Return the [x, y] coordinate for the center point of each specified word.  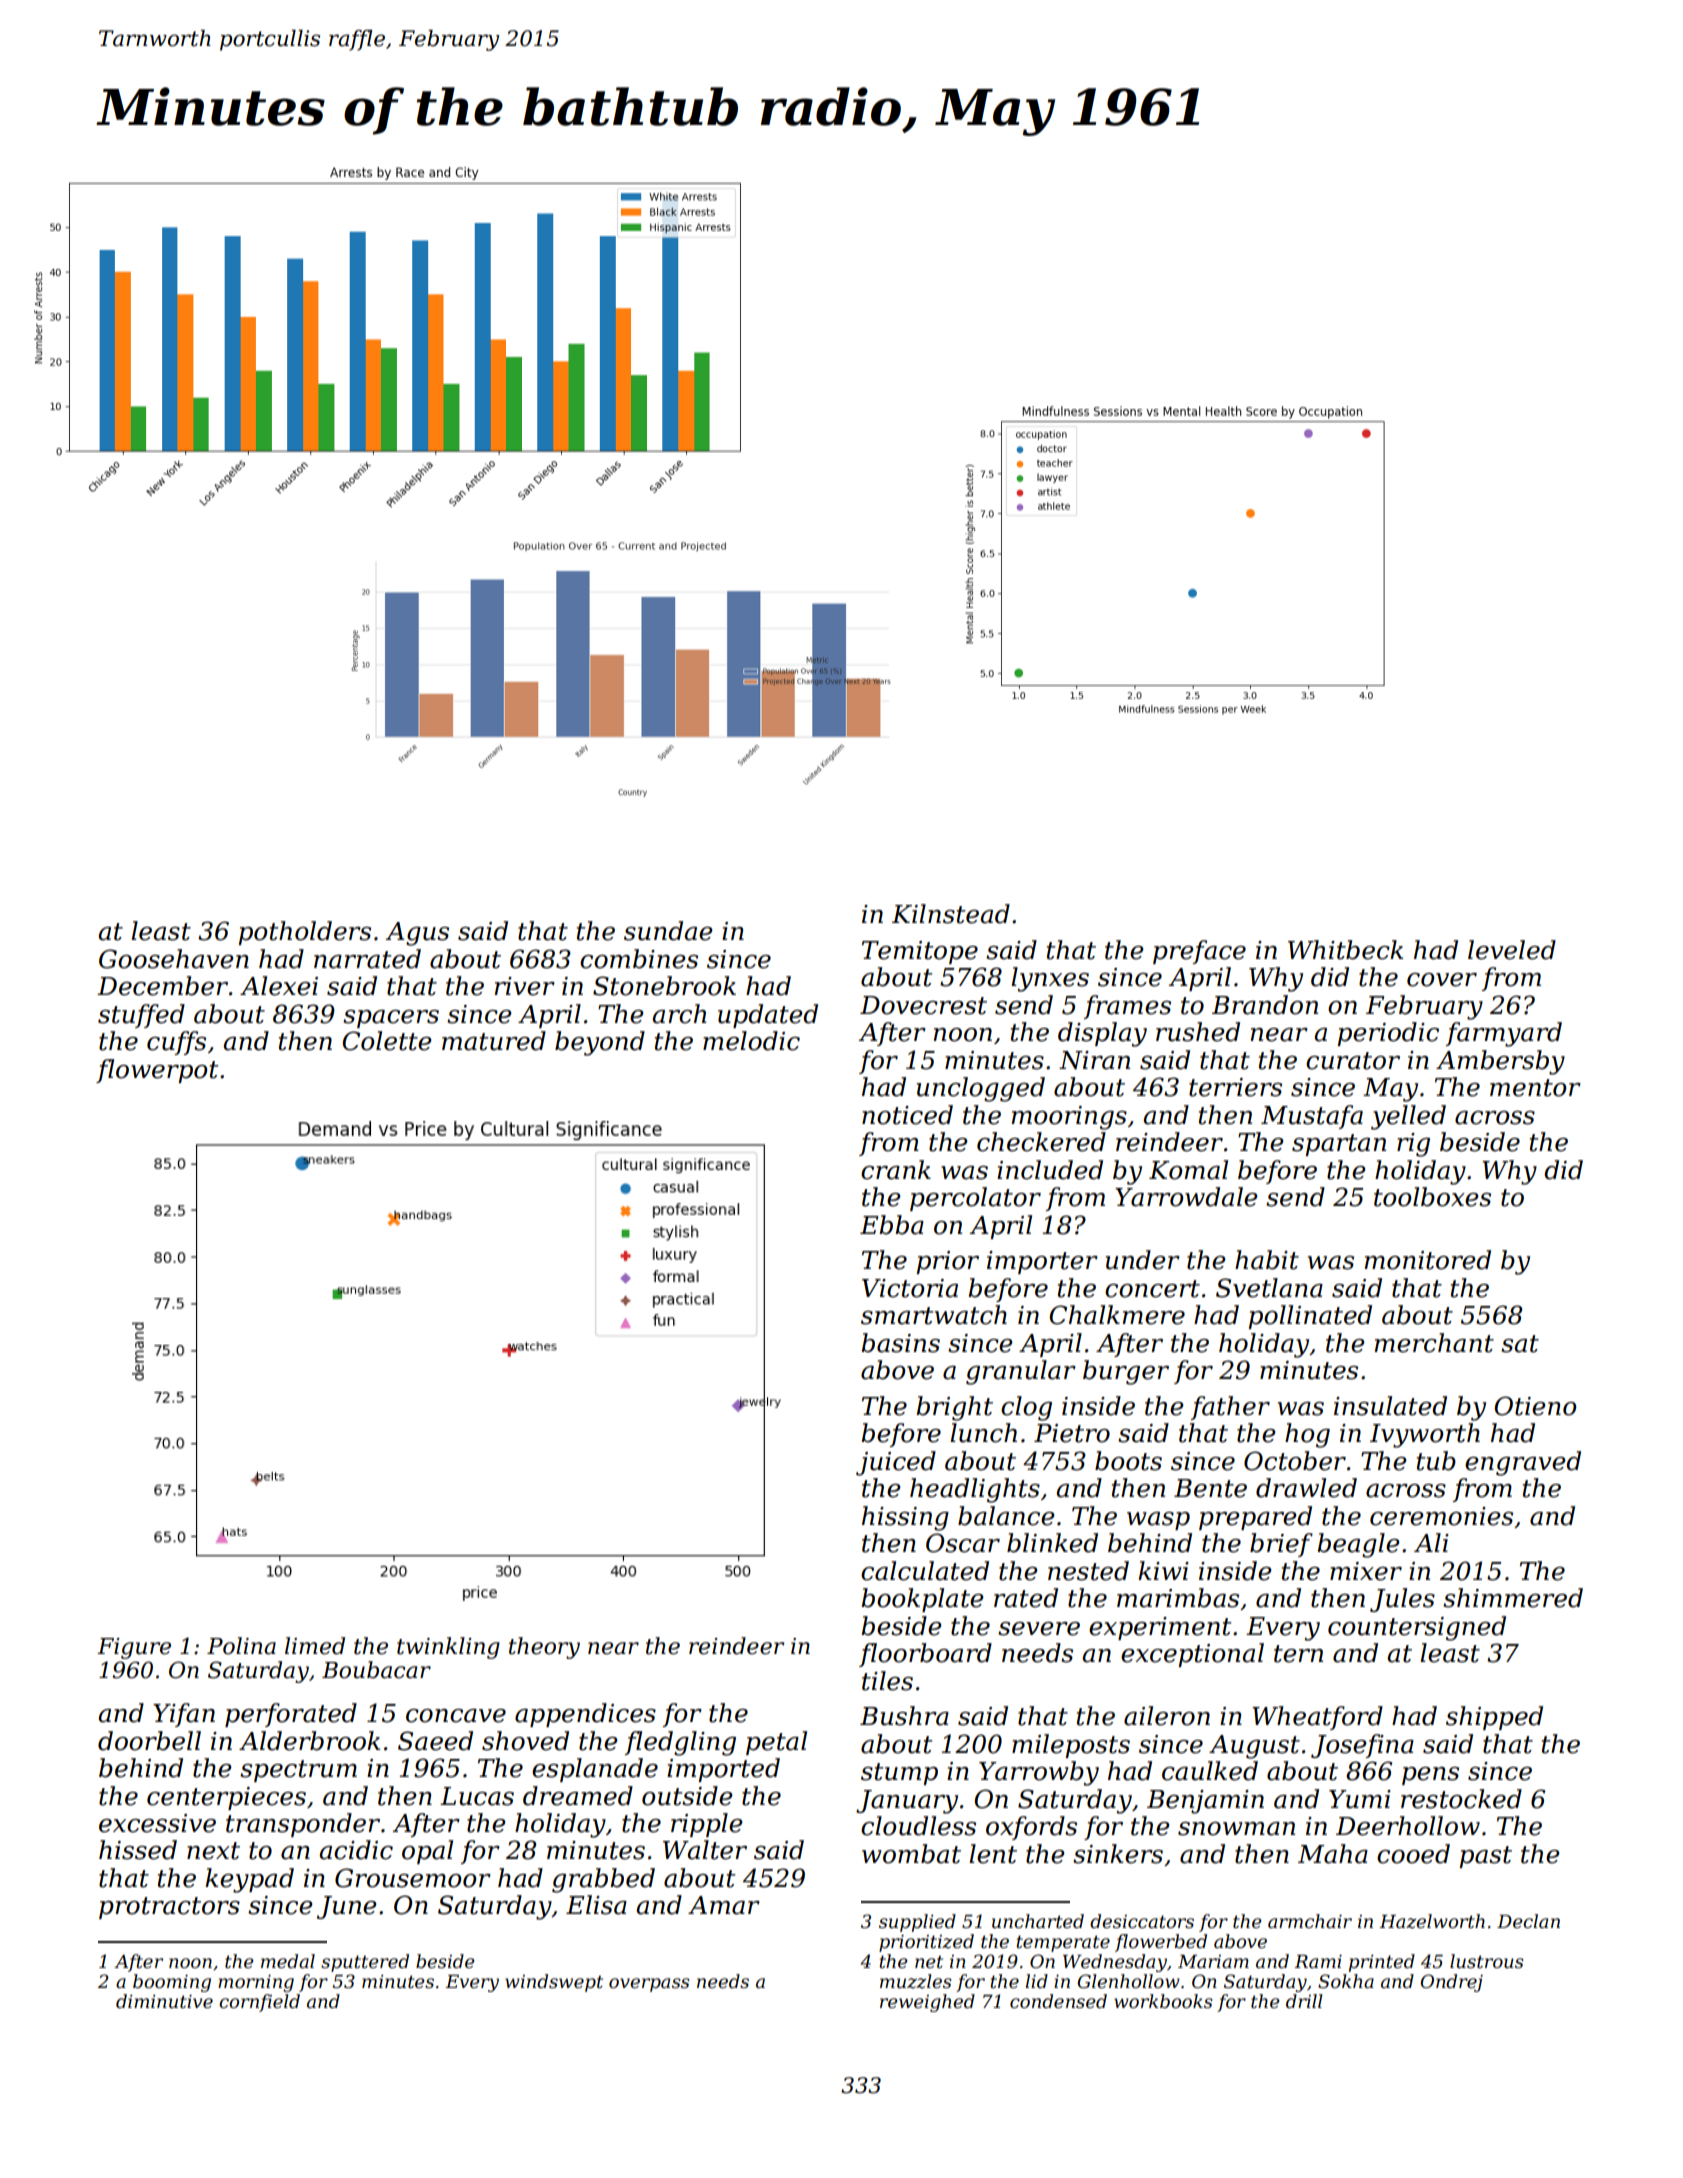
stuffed [141, 1016]
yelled [1408, 1117]
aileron [1167, 1716]
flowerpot [157, 1071]
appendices [585, 1715]
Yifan [184, 1715]
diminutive [164, 2001]
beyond [600, 1043]
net [929, 1962]
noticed [907, 1115]
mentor [1535, 1088]
